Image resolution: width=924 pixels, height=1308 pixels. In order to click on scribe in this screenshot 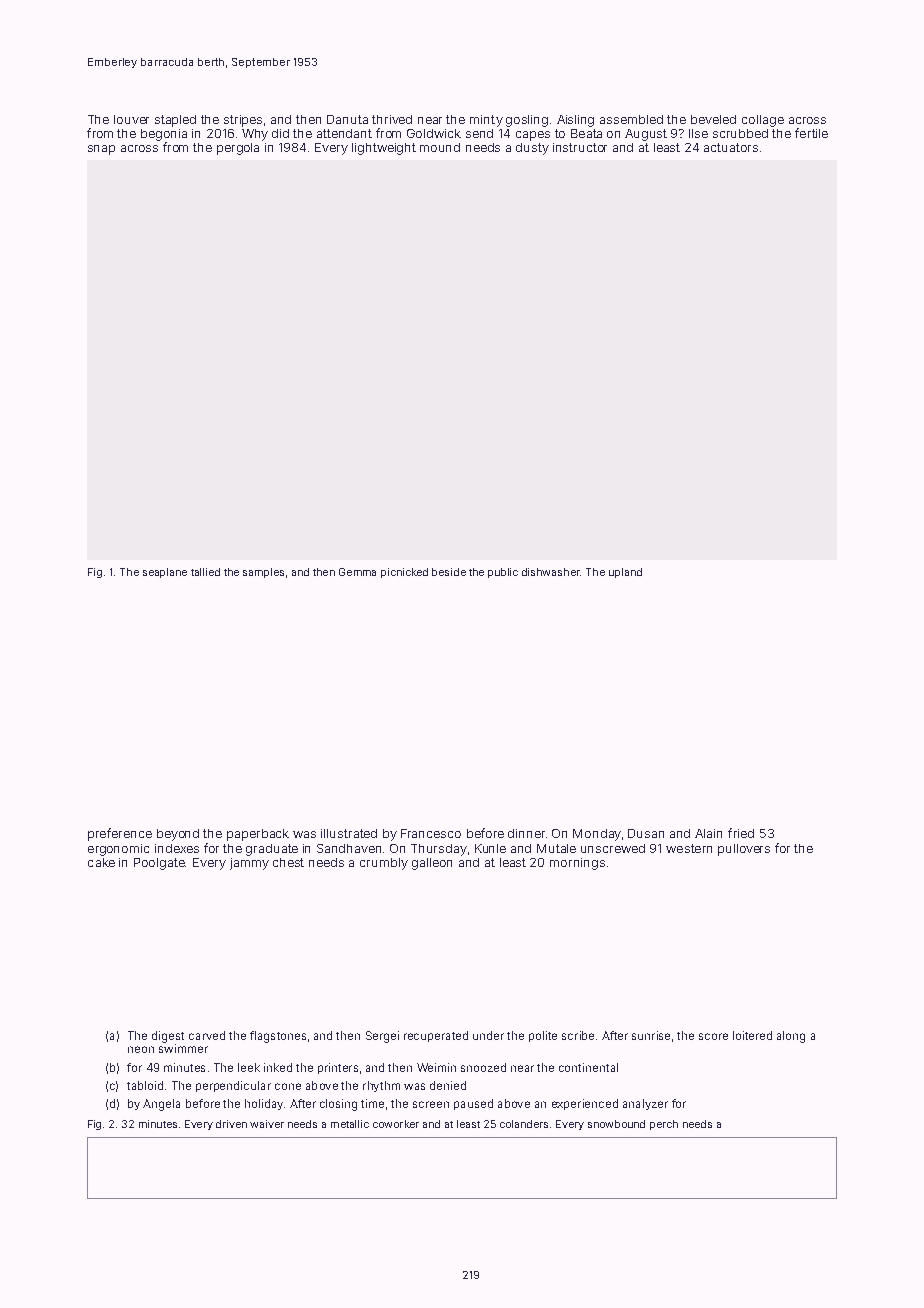, I will do `click(578, 1035)`.
